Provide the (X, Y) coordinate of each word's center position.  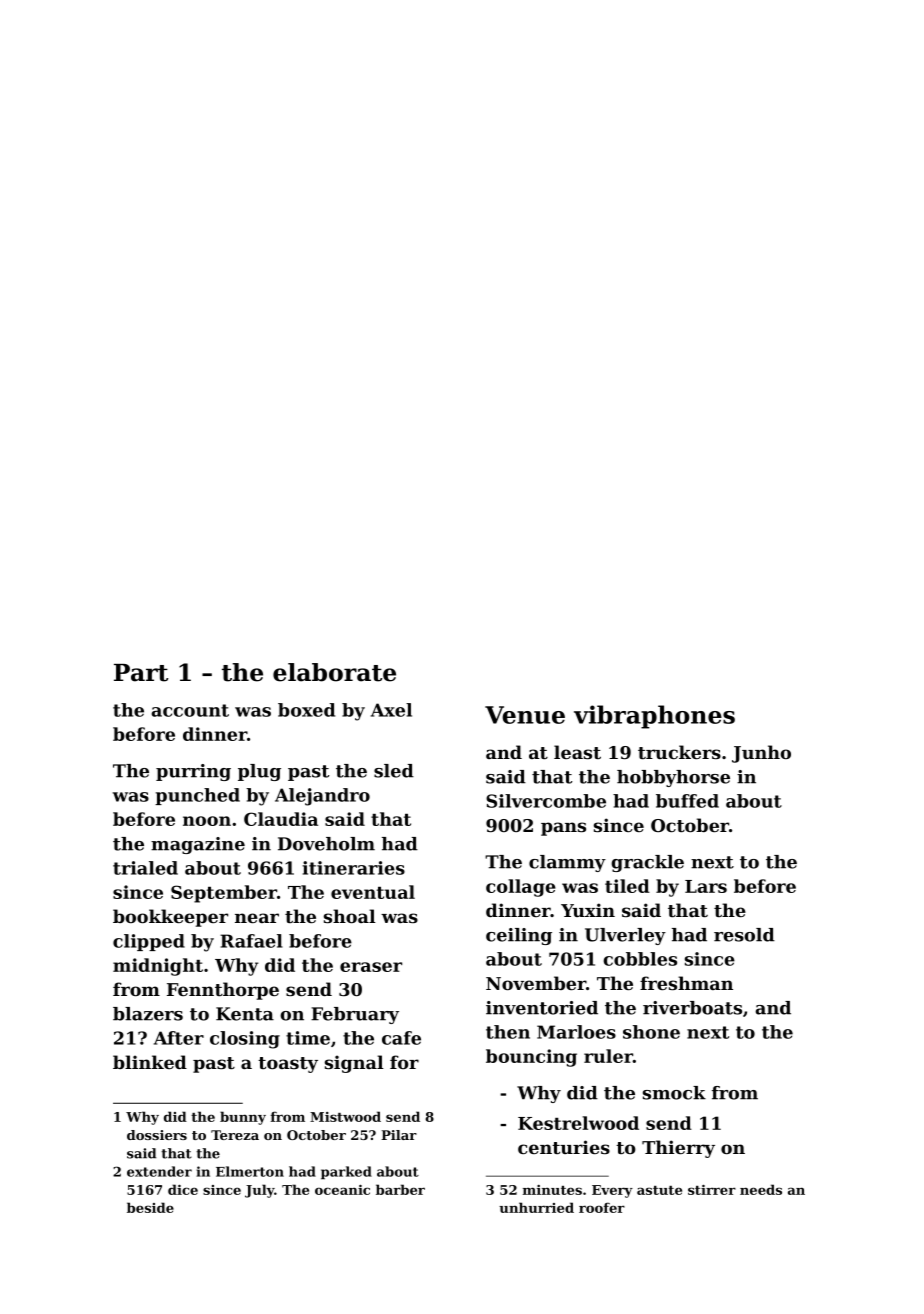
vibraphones (654, 717)
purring (193, 772)
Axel (391, 710)
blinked (150, 1062)
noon (207, 821)
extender (159, 1171)
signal (354, 1064)
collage (521, 888)
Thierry (678, 1149)
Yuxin (588, 910)
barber (400, 1189)
